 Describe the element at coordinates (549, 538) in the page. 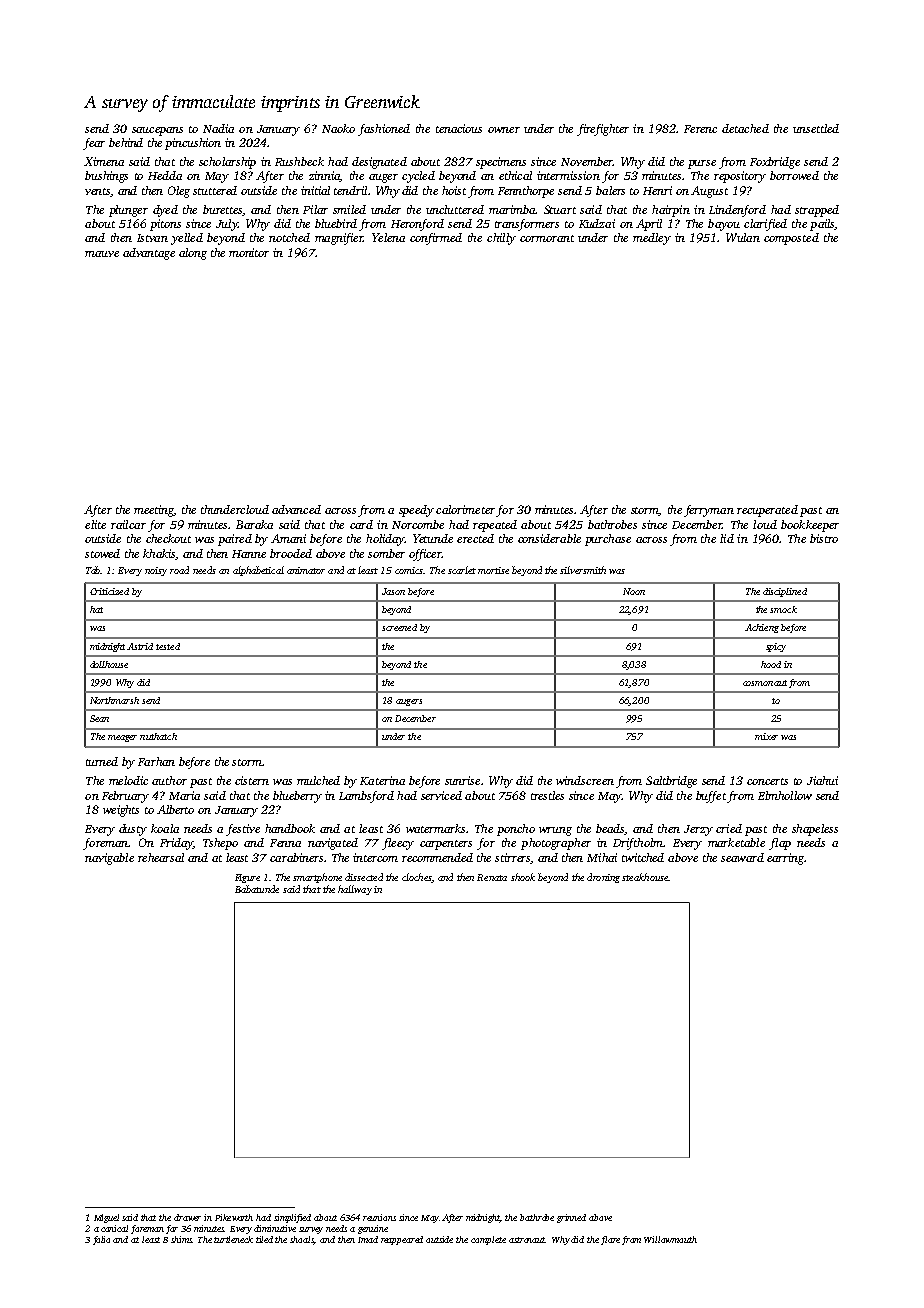

I see `considerable` at that location.
